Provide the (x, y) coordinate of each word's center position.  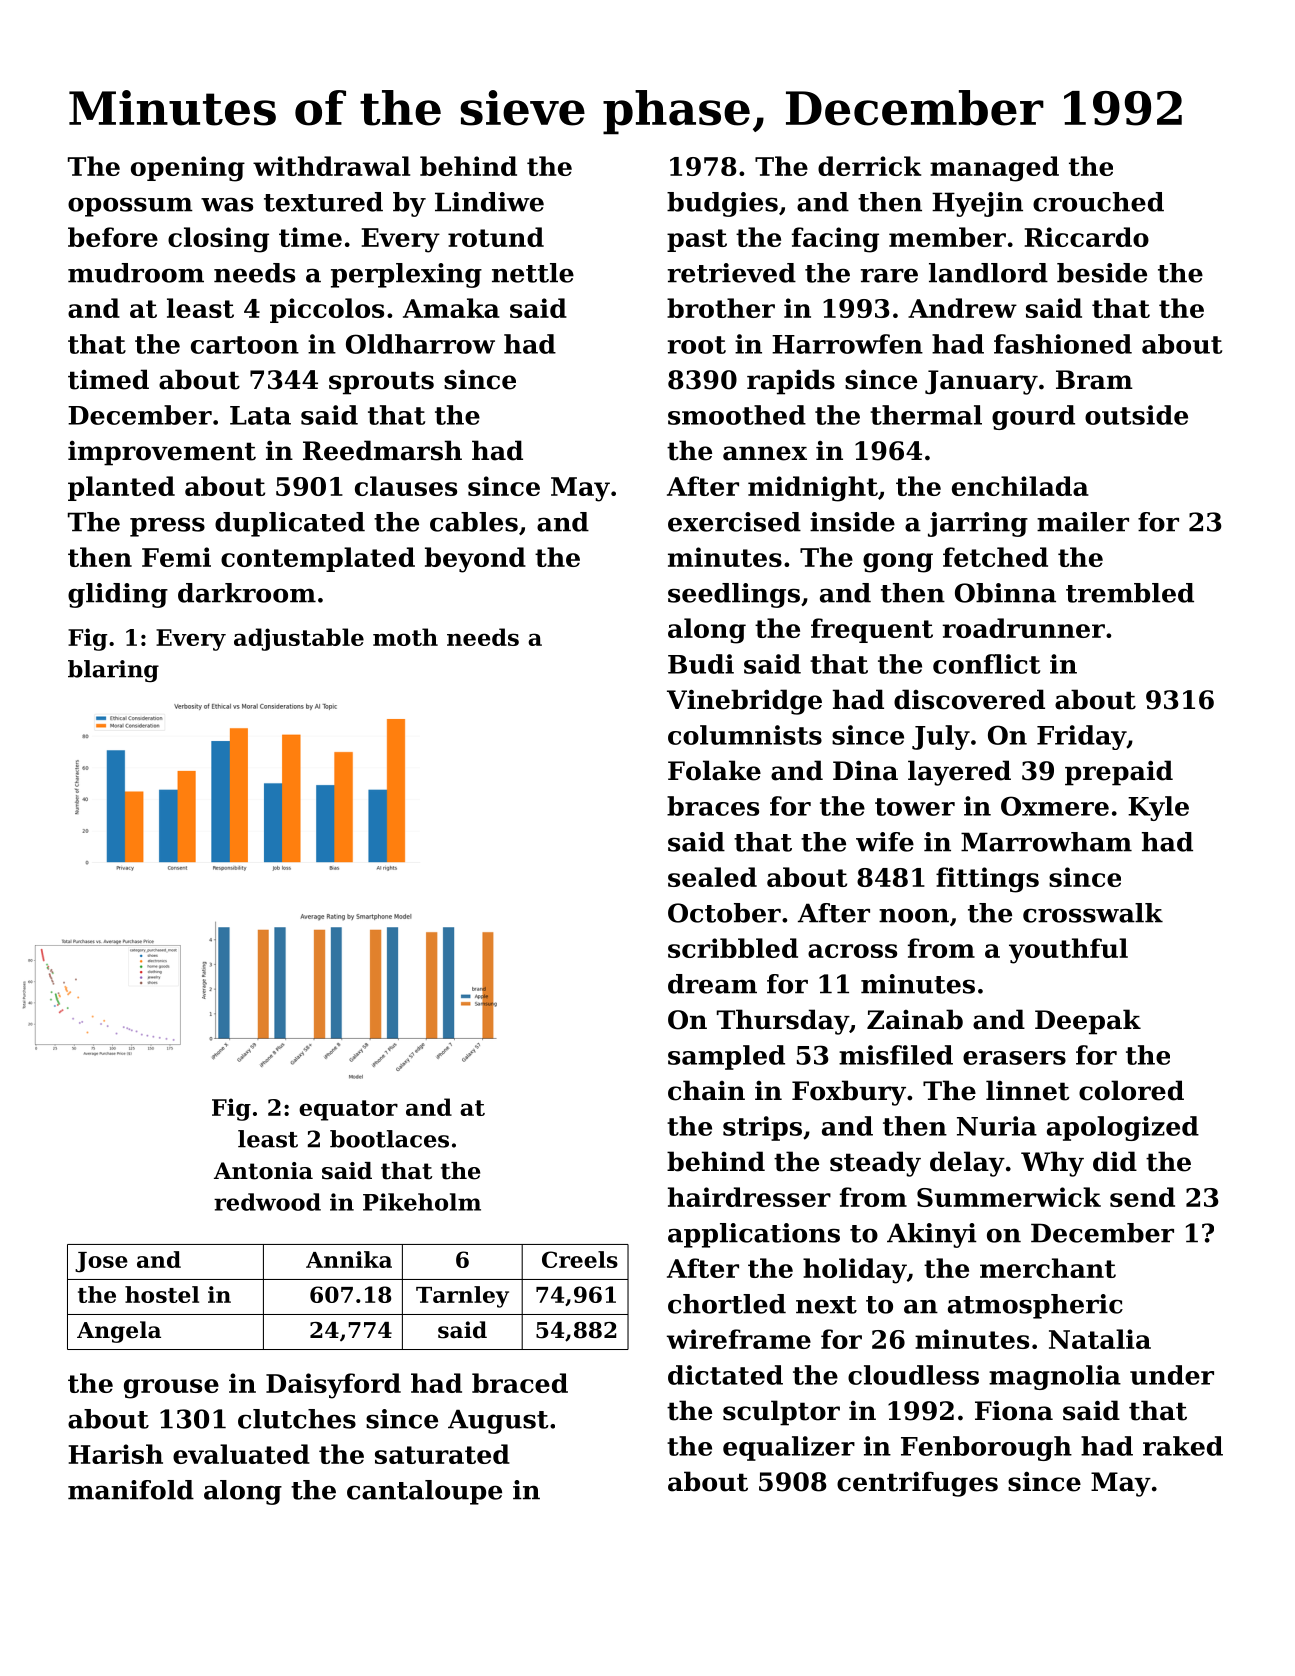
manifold (131, 1490)
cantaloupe (424, 1492)
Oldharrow (420, 344)
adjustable (299, 639)
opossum (130, 207)
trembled (1130, 593)
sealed (712, 877)
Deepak (1088, 1022)
